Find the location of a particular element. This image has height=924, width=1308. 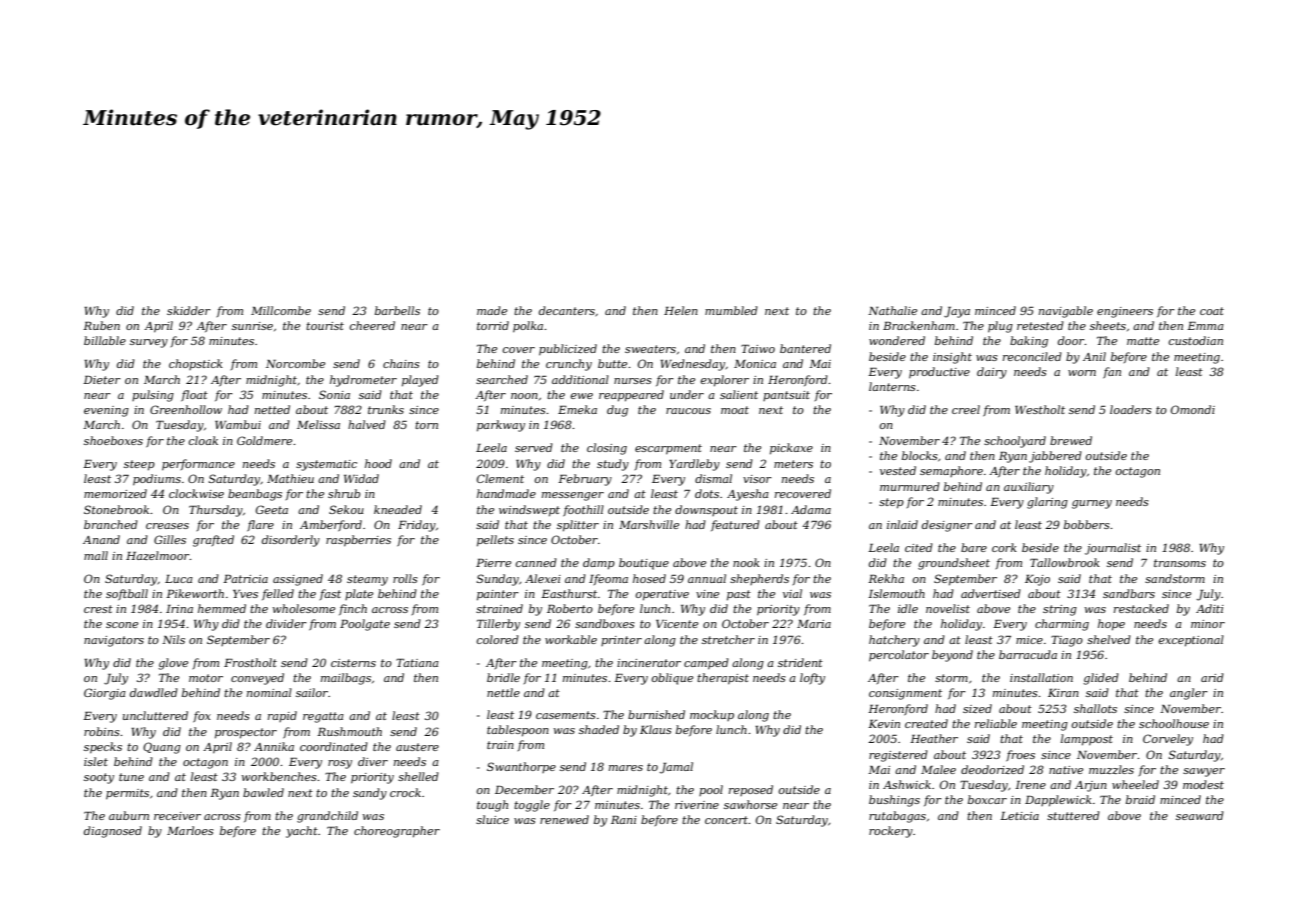

Adama is located at coordinates (811, 509).
